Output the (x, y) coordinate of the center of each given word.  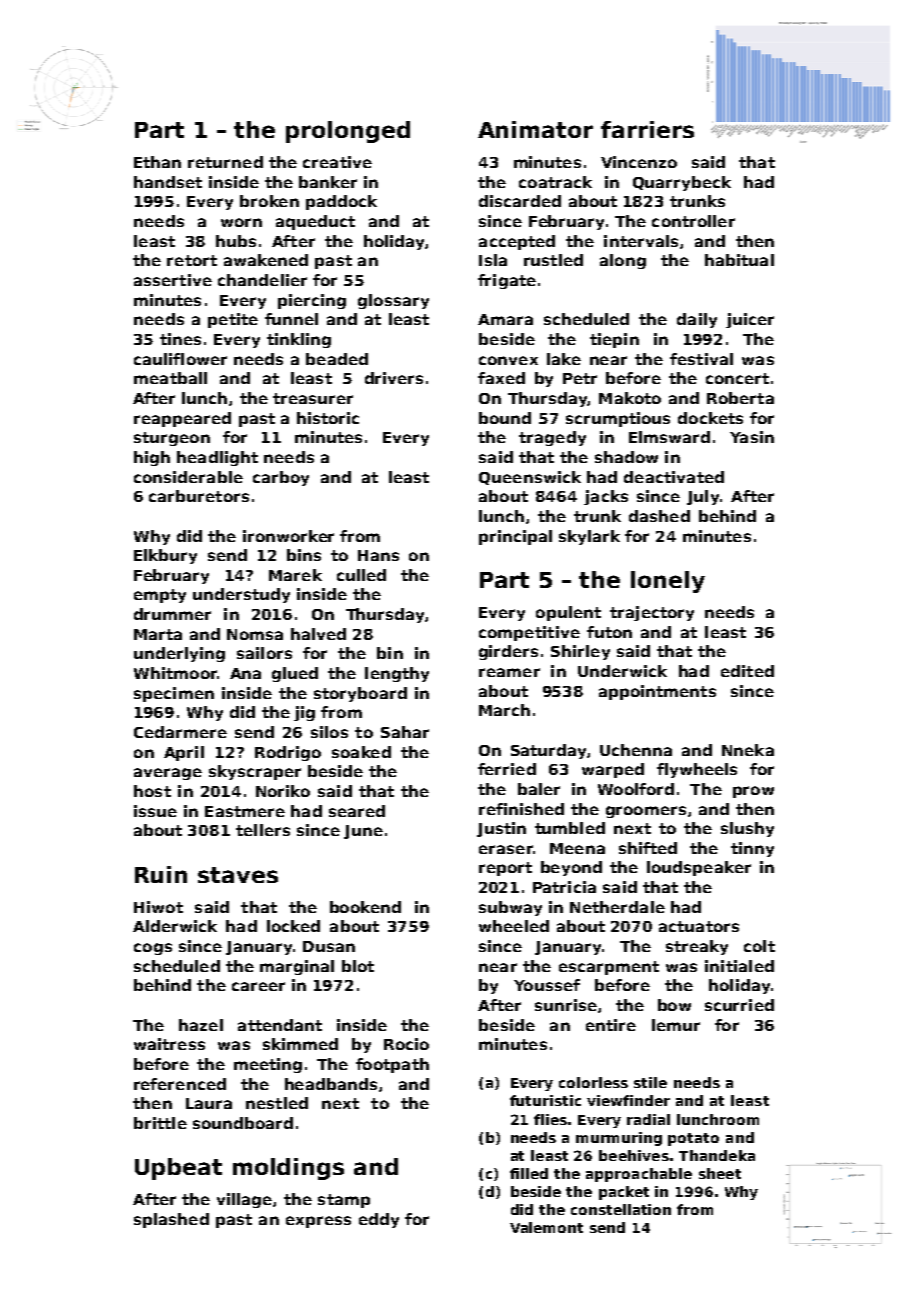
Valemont (546, 1227)
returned (225, 162)
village (244, 1200)
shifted (648, 848)
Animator (535, 129)
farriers (647, 129)
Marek (295, 575)
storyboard (360, 694)
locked (293, 926)
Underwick (622, 671)
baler (539, 789)
